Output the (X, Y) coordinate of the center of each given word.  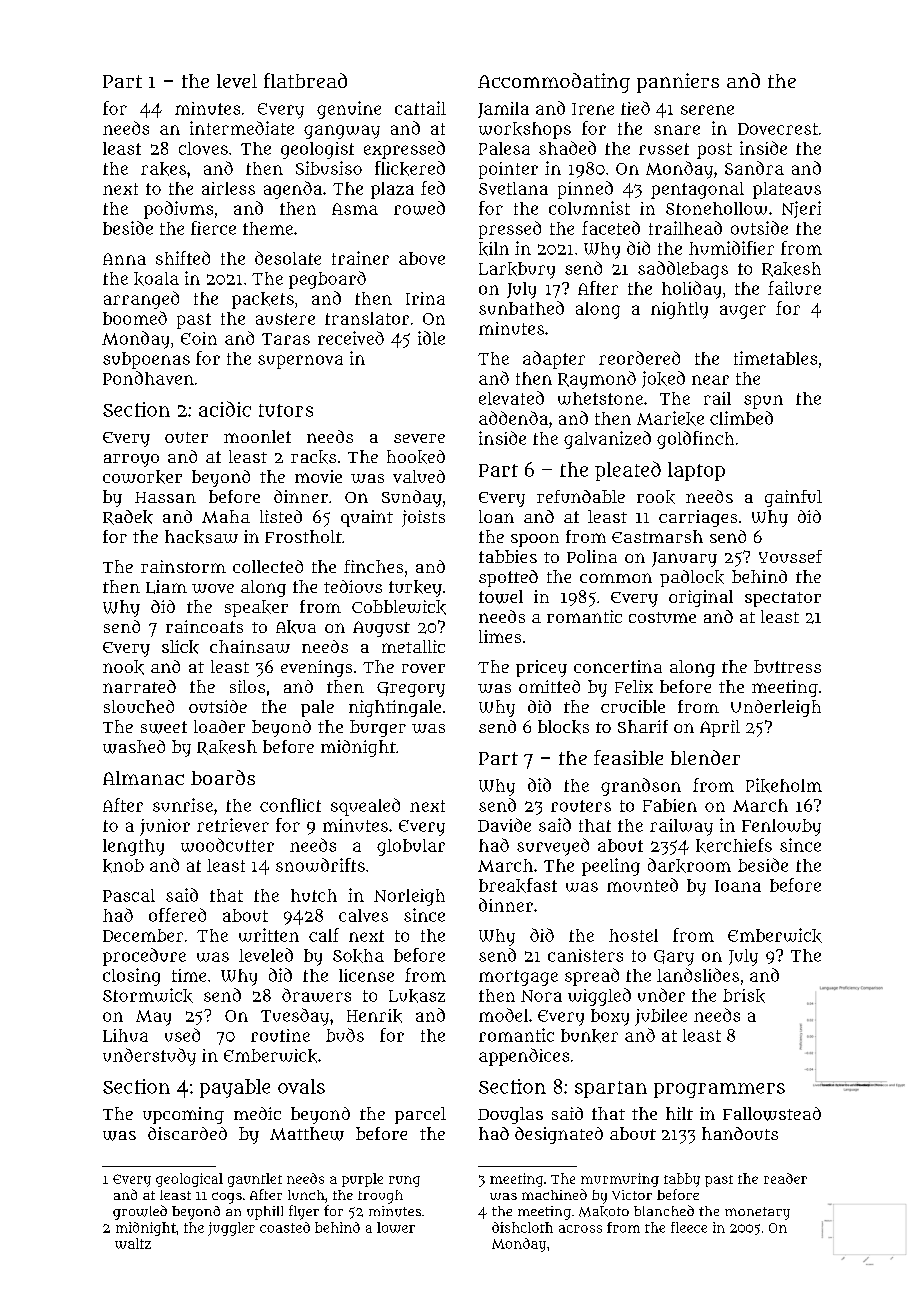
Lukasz (417, 996)
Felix (634, 686)
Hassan (165, 497)
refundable (581, 496)
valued (419, 476)
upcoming (183, 1115)
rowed (419, 208)
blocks (563, 727)
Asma (355, 209)
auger (743, 312)
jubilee (661, 1017)
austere (285, 319)
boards (223, 777)
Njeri (801, 209)
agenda (293, 190)
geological (189, 1180)
